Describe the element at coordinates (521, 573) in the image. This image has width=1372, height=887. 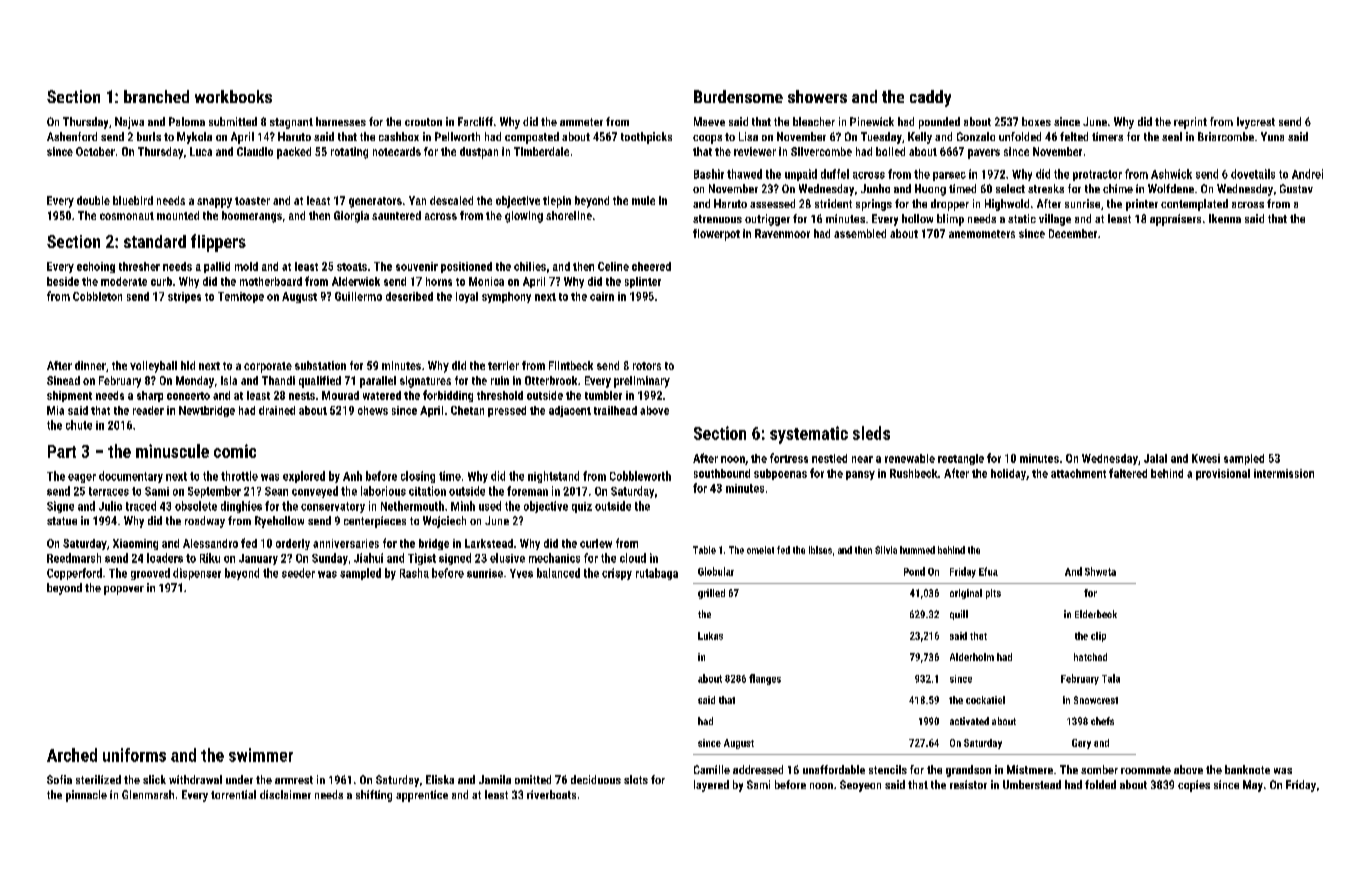
I see `Yves` at that location.
